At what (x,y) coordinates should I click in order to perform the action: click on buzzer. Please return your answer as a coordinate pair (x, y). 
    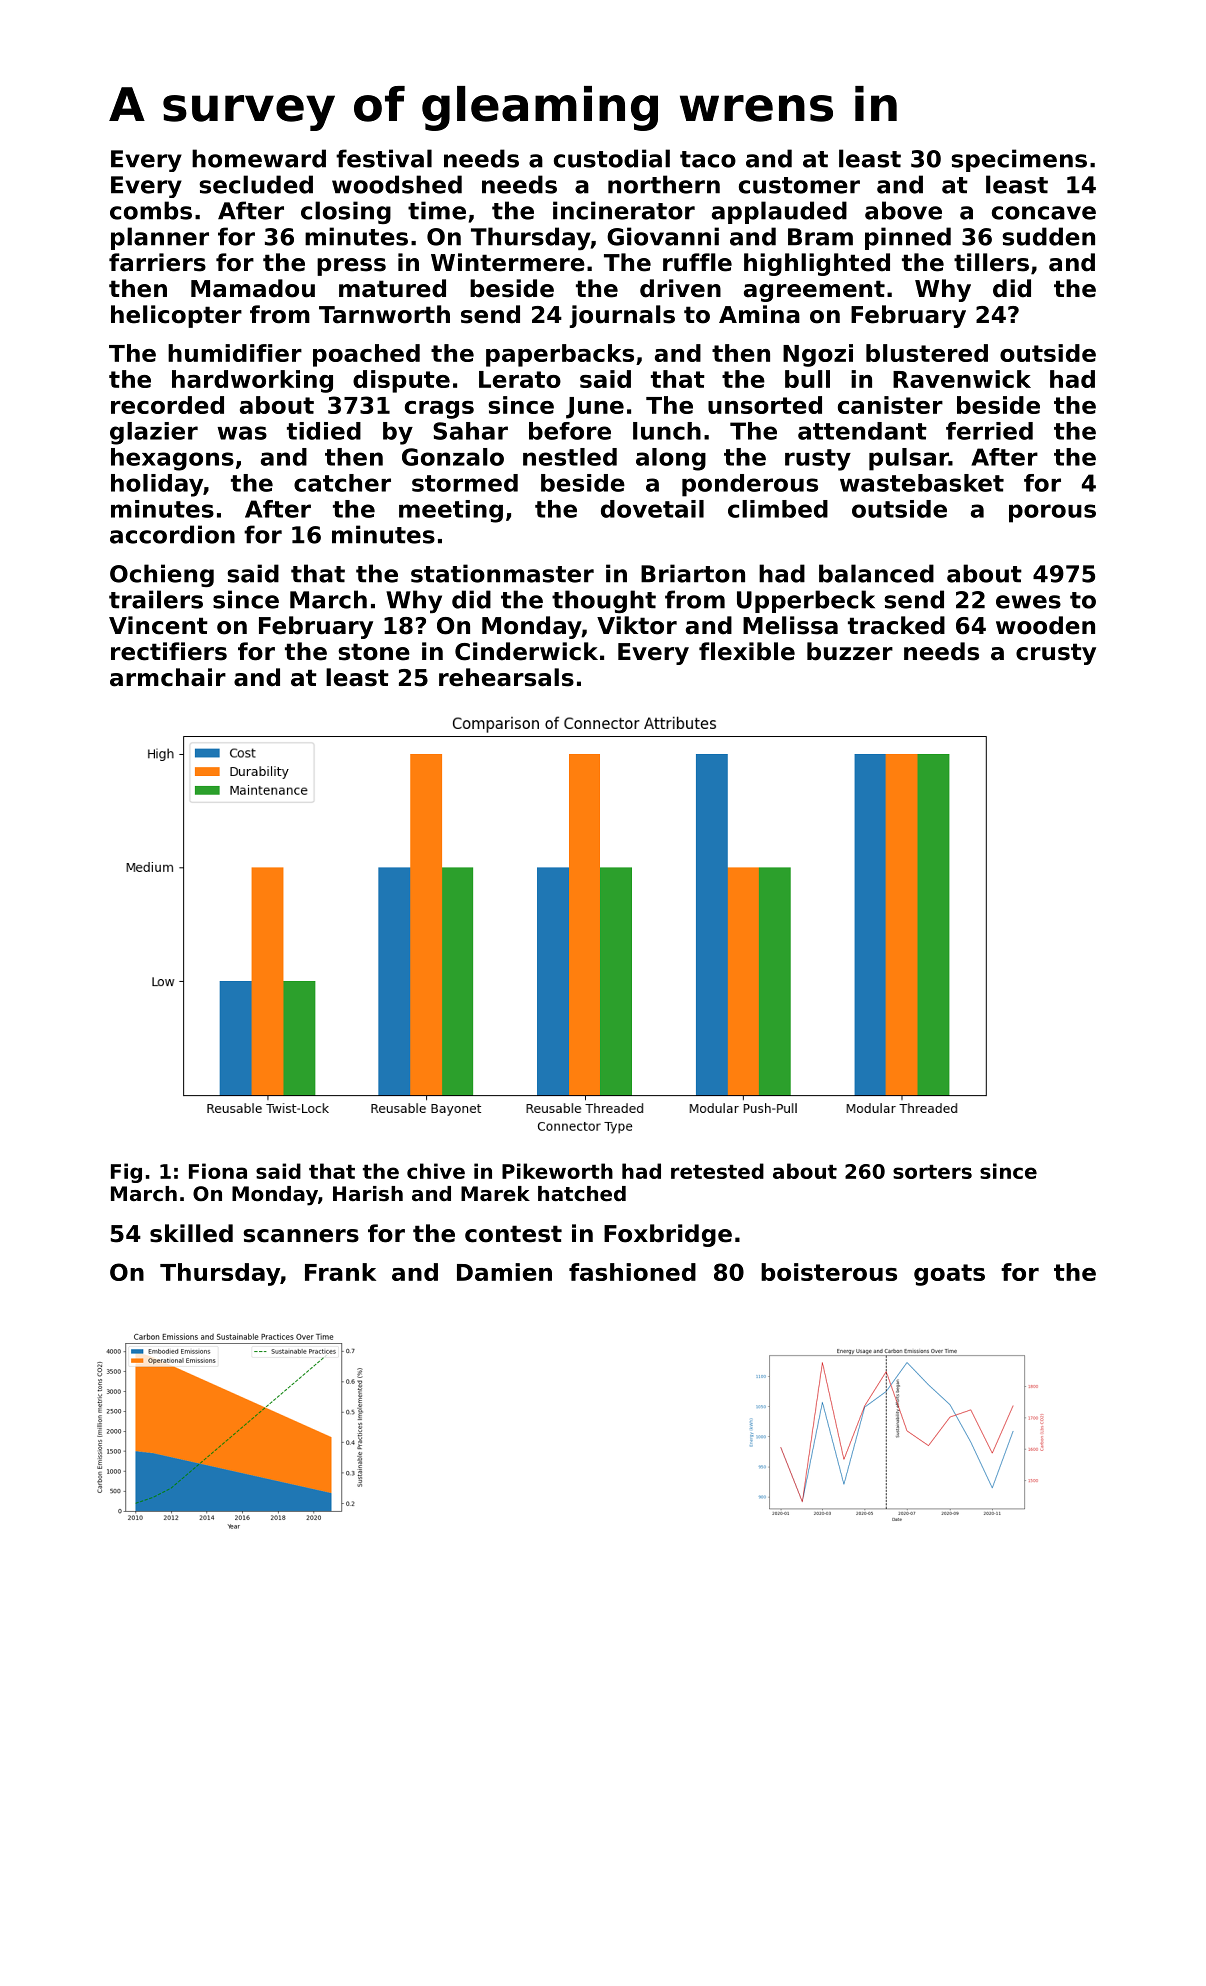
    Looking at the image, I should click on (850, 651).
